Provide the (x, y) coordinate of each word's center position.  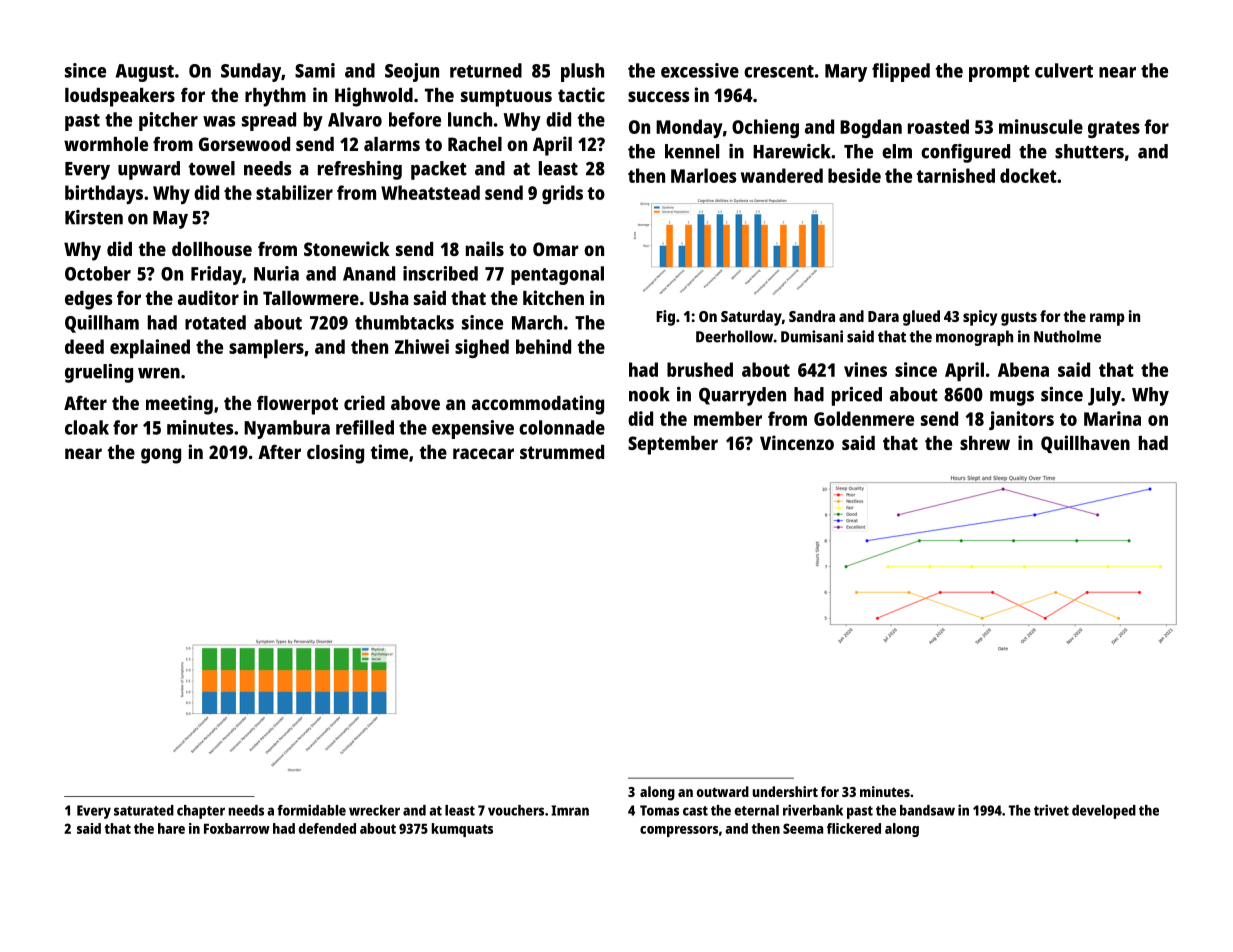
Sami (315, 70)
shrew (985, 443)
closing (335, 454)
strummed (562, 452)
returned (486, 70)
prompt (999, 73)
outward (723, 791)
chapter (201, 812)
